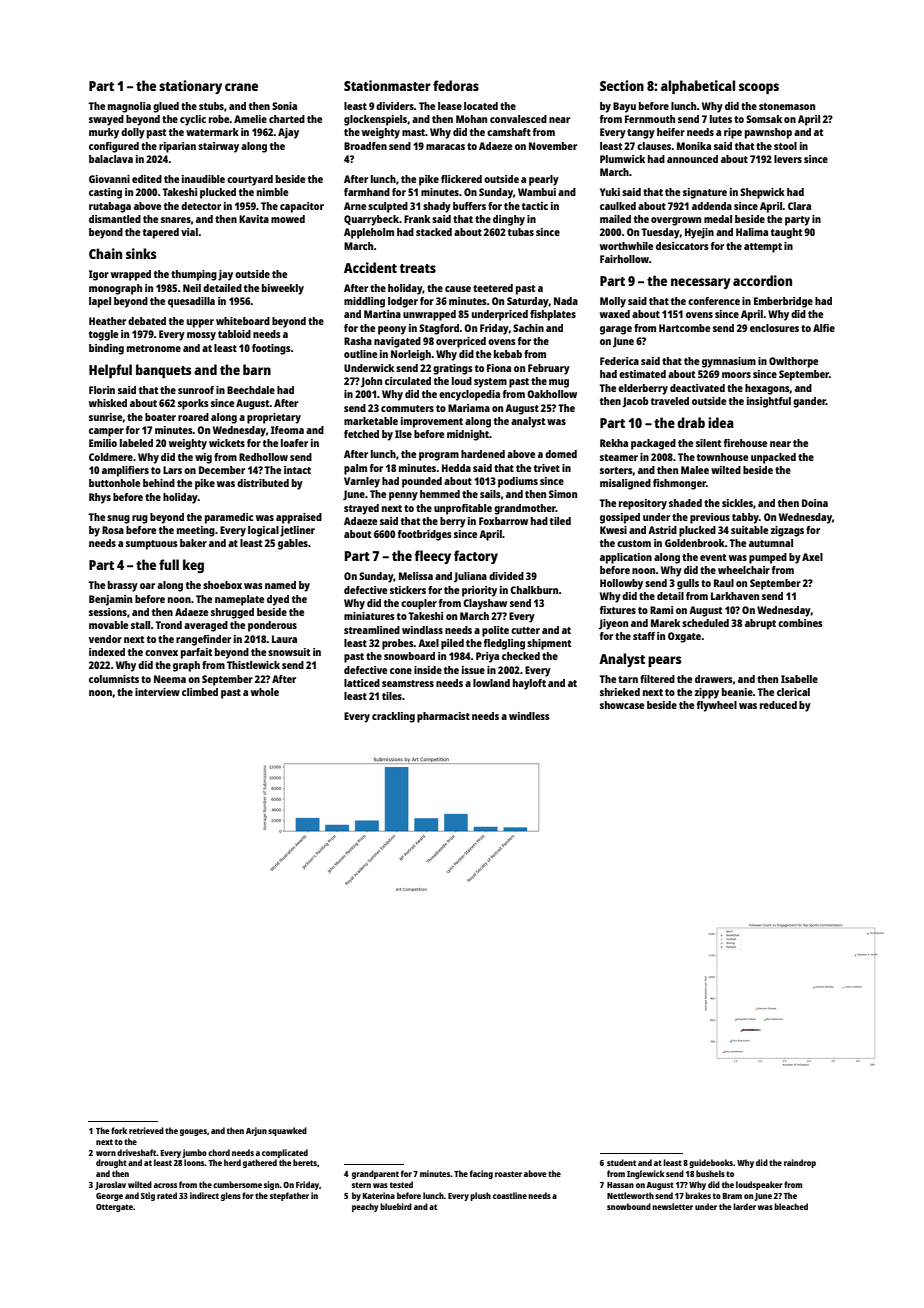  What do you see at coordinates (157, 692) in the screenshot?
I see `interview` at bounding box center [157, 692].
